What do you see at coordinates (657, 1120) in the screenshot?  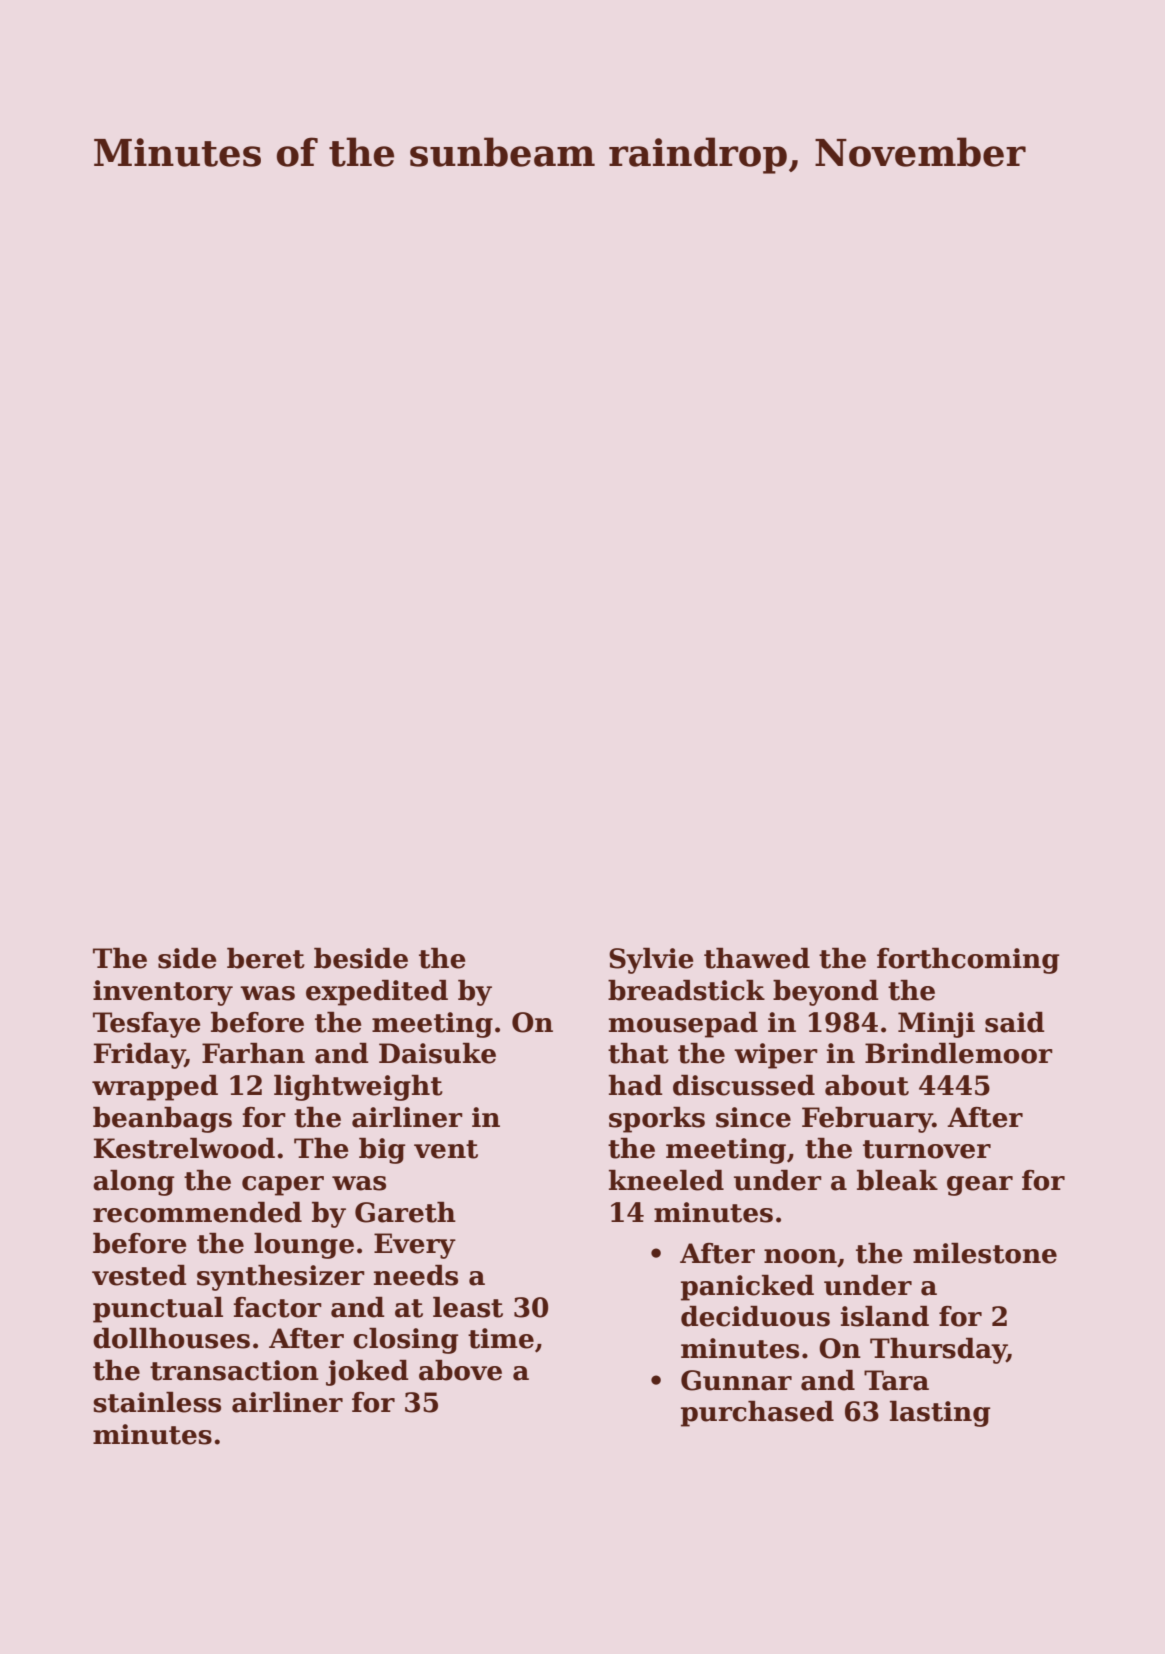 I see `sporks` at bounding box center [657, 1120].
